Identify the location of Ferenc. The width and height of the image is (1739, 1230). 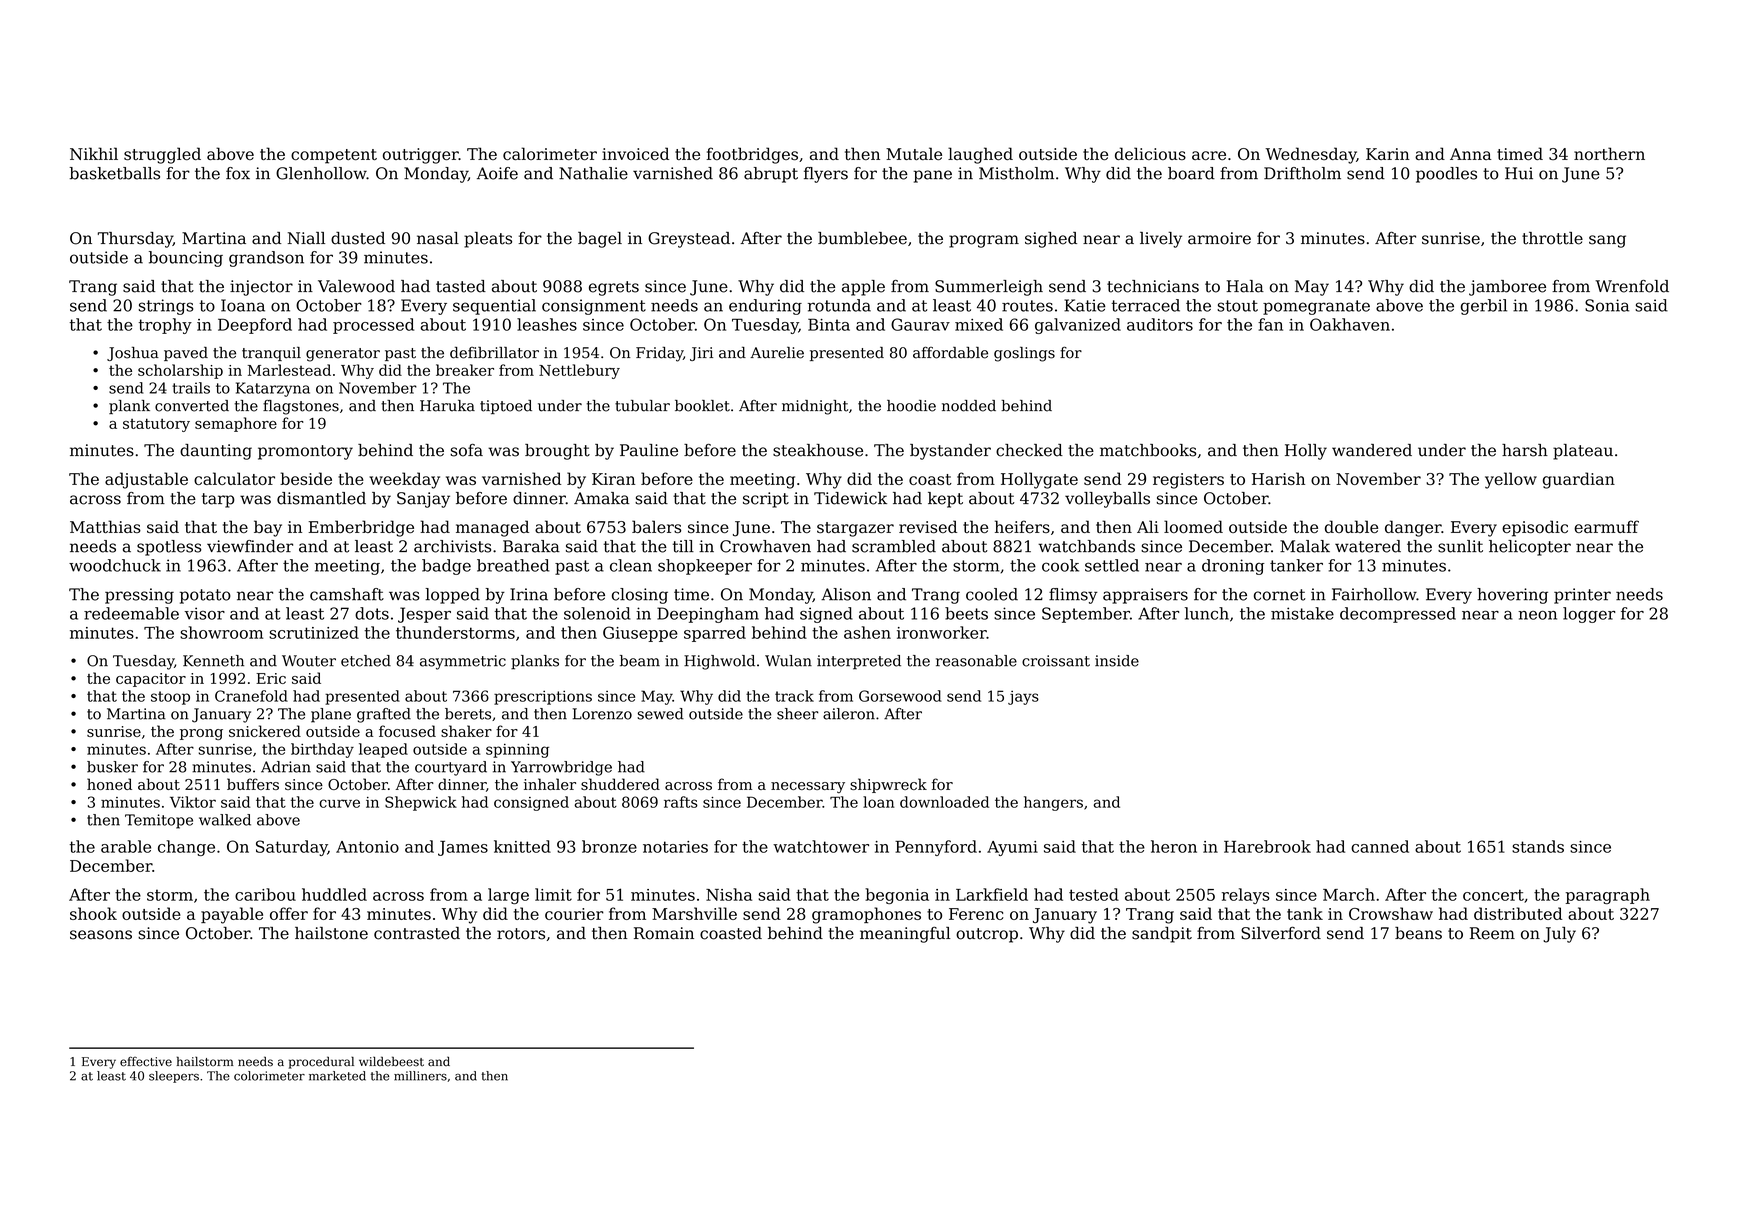
(976, 914).
